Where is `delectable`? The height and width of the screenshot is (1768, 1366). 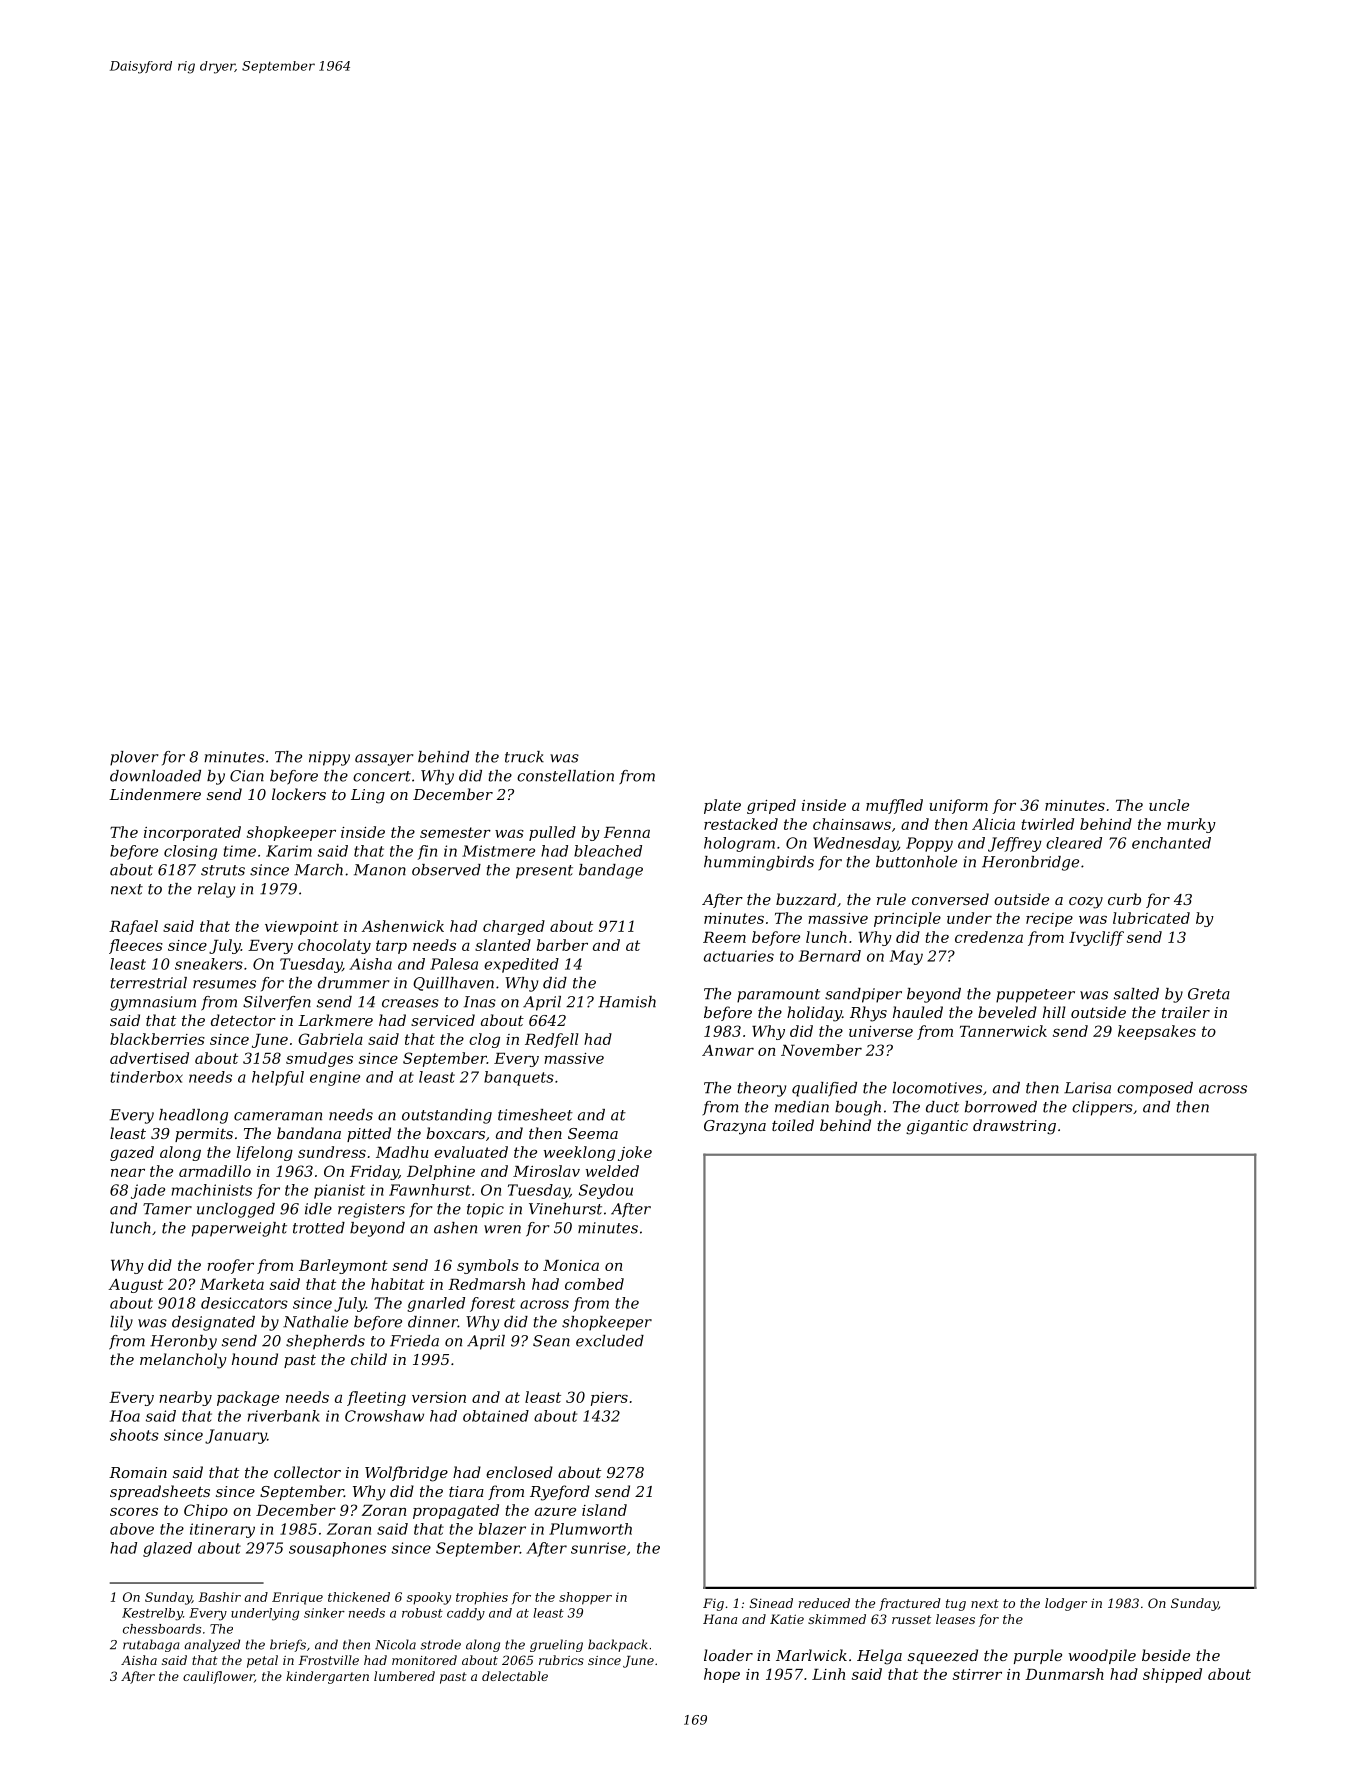 delectable is located at coordinates (515, 1676).
